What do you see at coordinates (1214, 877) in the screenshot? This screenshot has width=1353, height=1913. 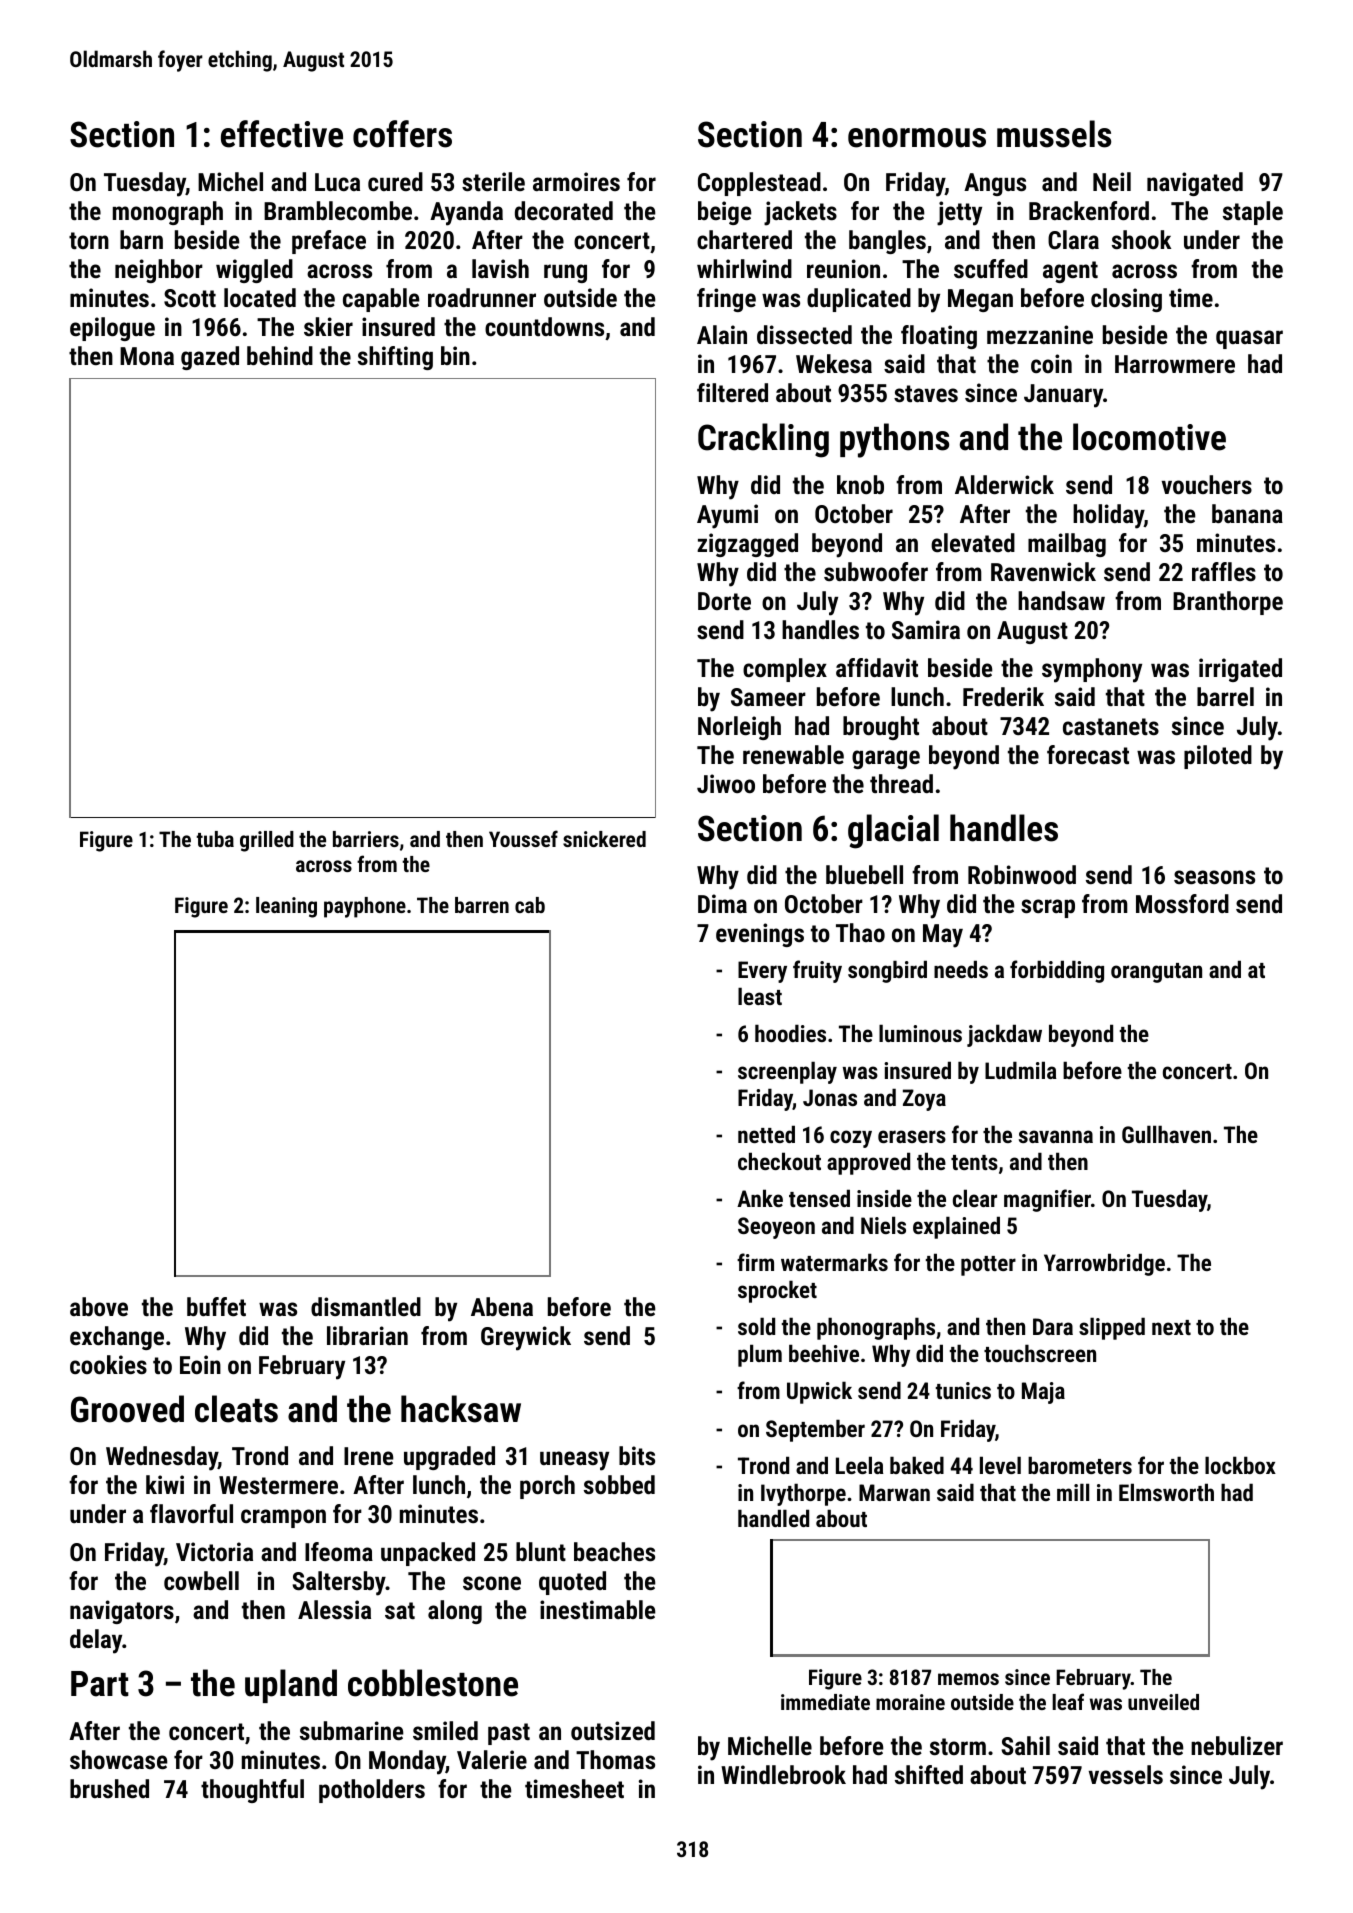 I see `seasons` at bounding box center [1214, 877].
